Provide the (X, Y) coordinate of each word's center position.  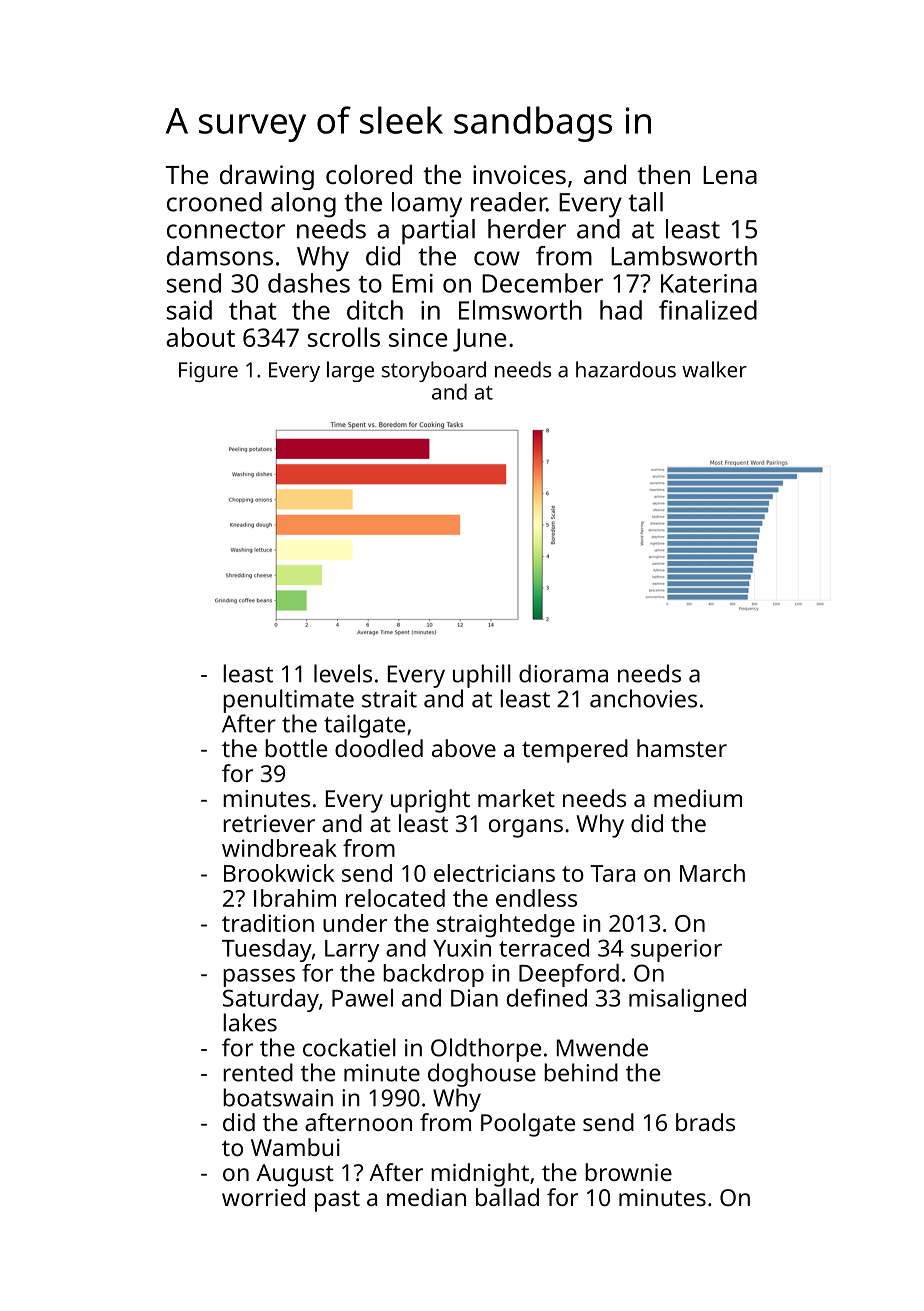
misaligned (687, 1000)
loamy (427, 205)
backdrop (433, 975)
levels (343, 673)
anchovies (643, 698)
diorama (563, 673)
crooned (214, 202)
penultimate (288, 701)
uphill (482, 676)
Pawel (362, 998)
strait (389, 699)
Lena (730, 175)
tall (645, 202)
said (189, 310)
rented (258, 1072)
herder (527, 229)
